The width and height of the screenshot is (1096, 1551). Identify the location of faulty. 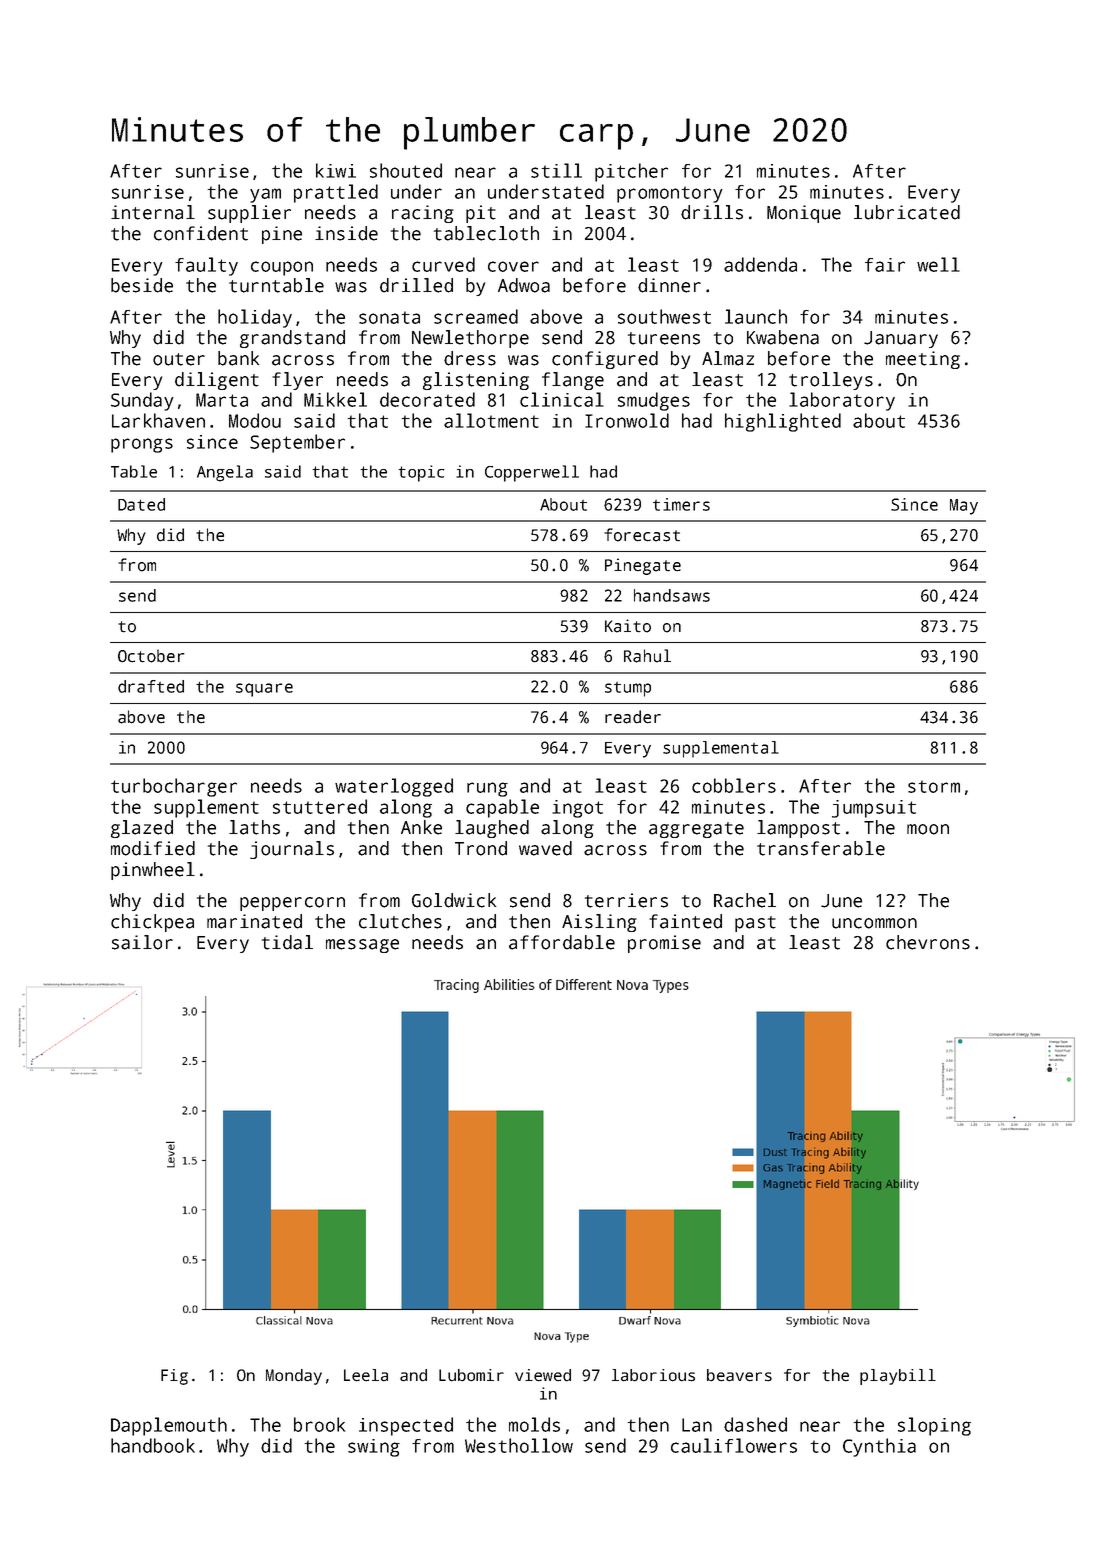
(206, 266).
